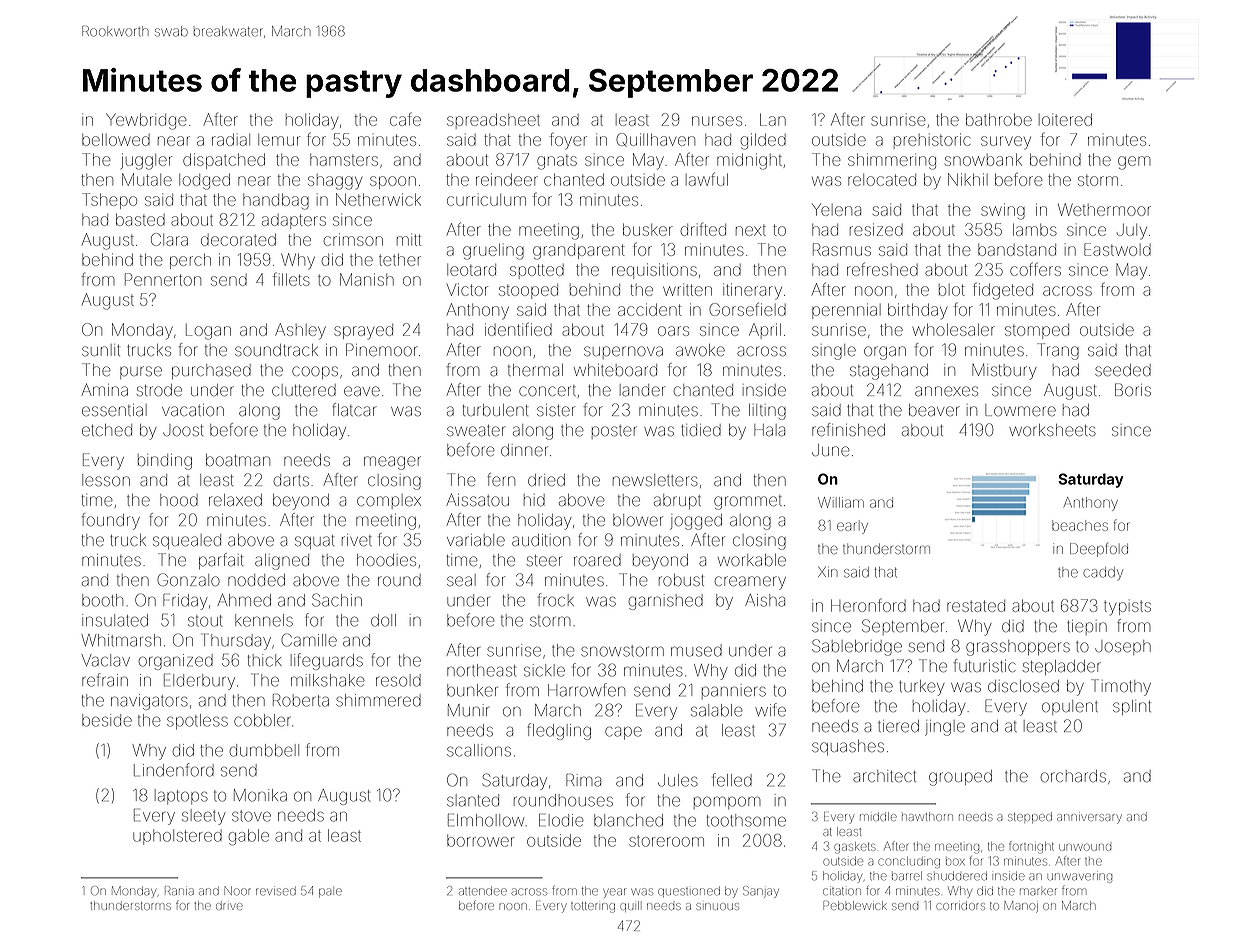 The height and width of the image is (952, 1233). What do you see at coordinates (1099, 550) in the image?
I see `Deepfold` at bounding box center [1099, 550].
